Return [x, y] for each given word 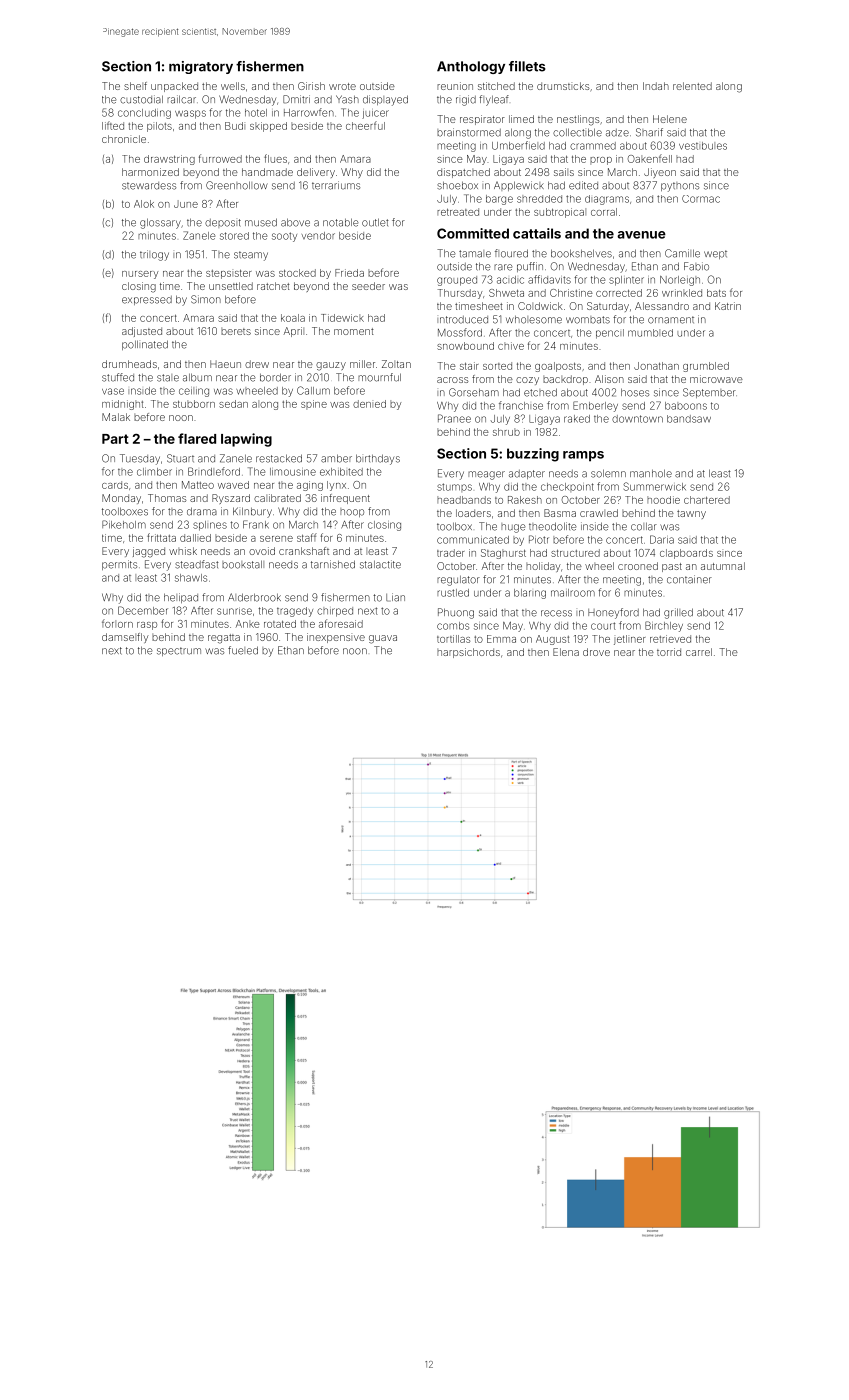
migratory [201, 67]
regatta [224, 639]
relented [692, 86]
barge [499, 200]
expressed [147, 300]
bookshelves [581, 253]
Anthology [471, 67]
